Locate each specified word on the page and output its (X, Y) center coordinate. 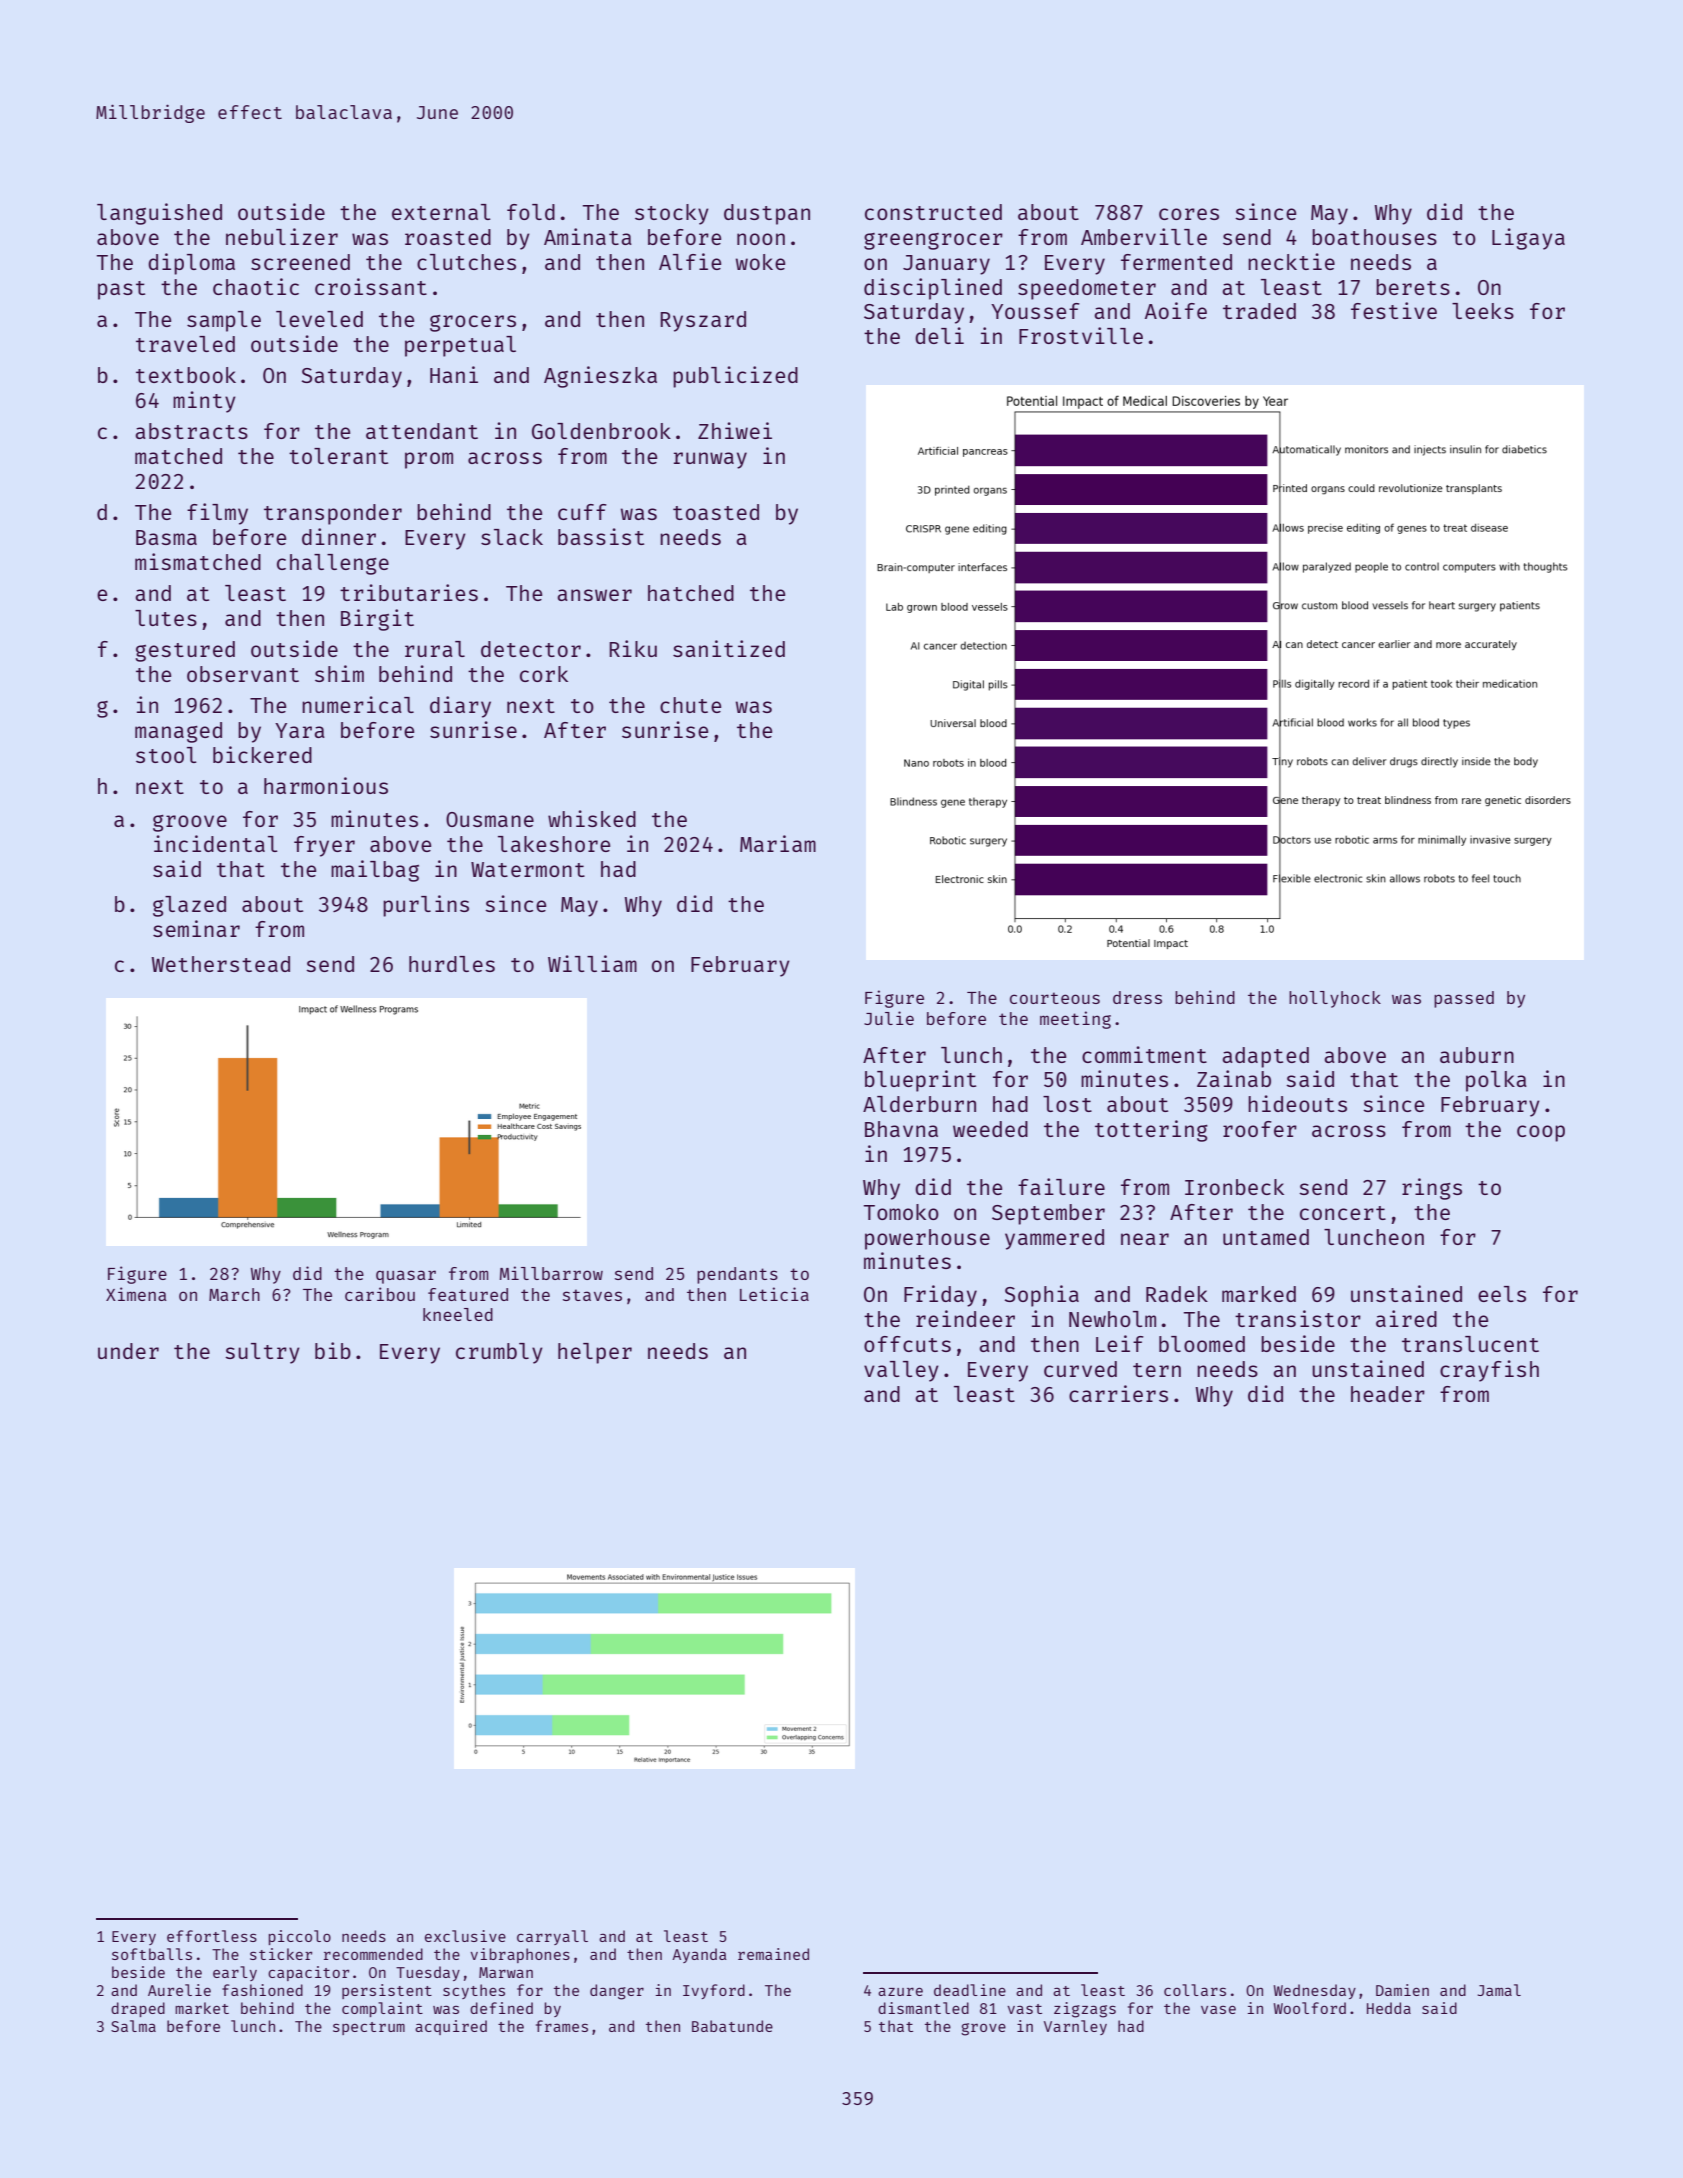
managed (178, 732)
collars (1195, 1990)
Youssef (1035, 311)
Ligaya (1528, 239)
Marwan (506, 1972)
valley (901, 1371)
